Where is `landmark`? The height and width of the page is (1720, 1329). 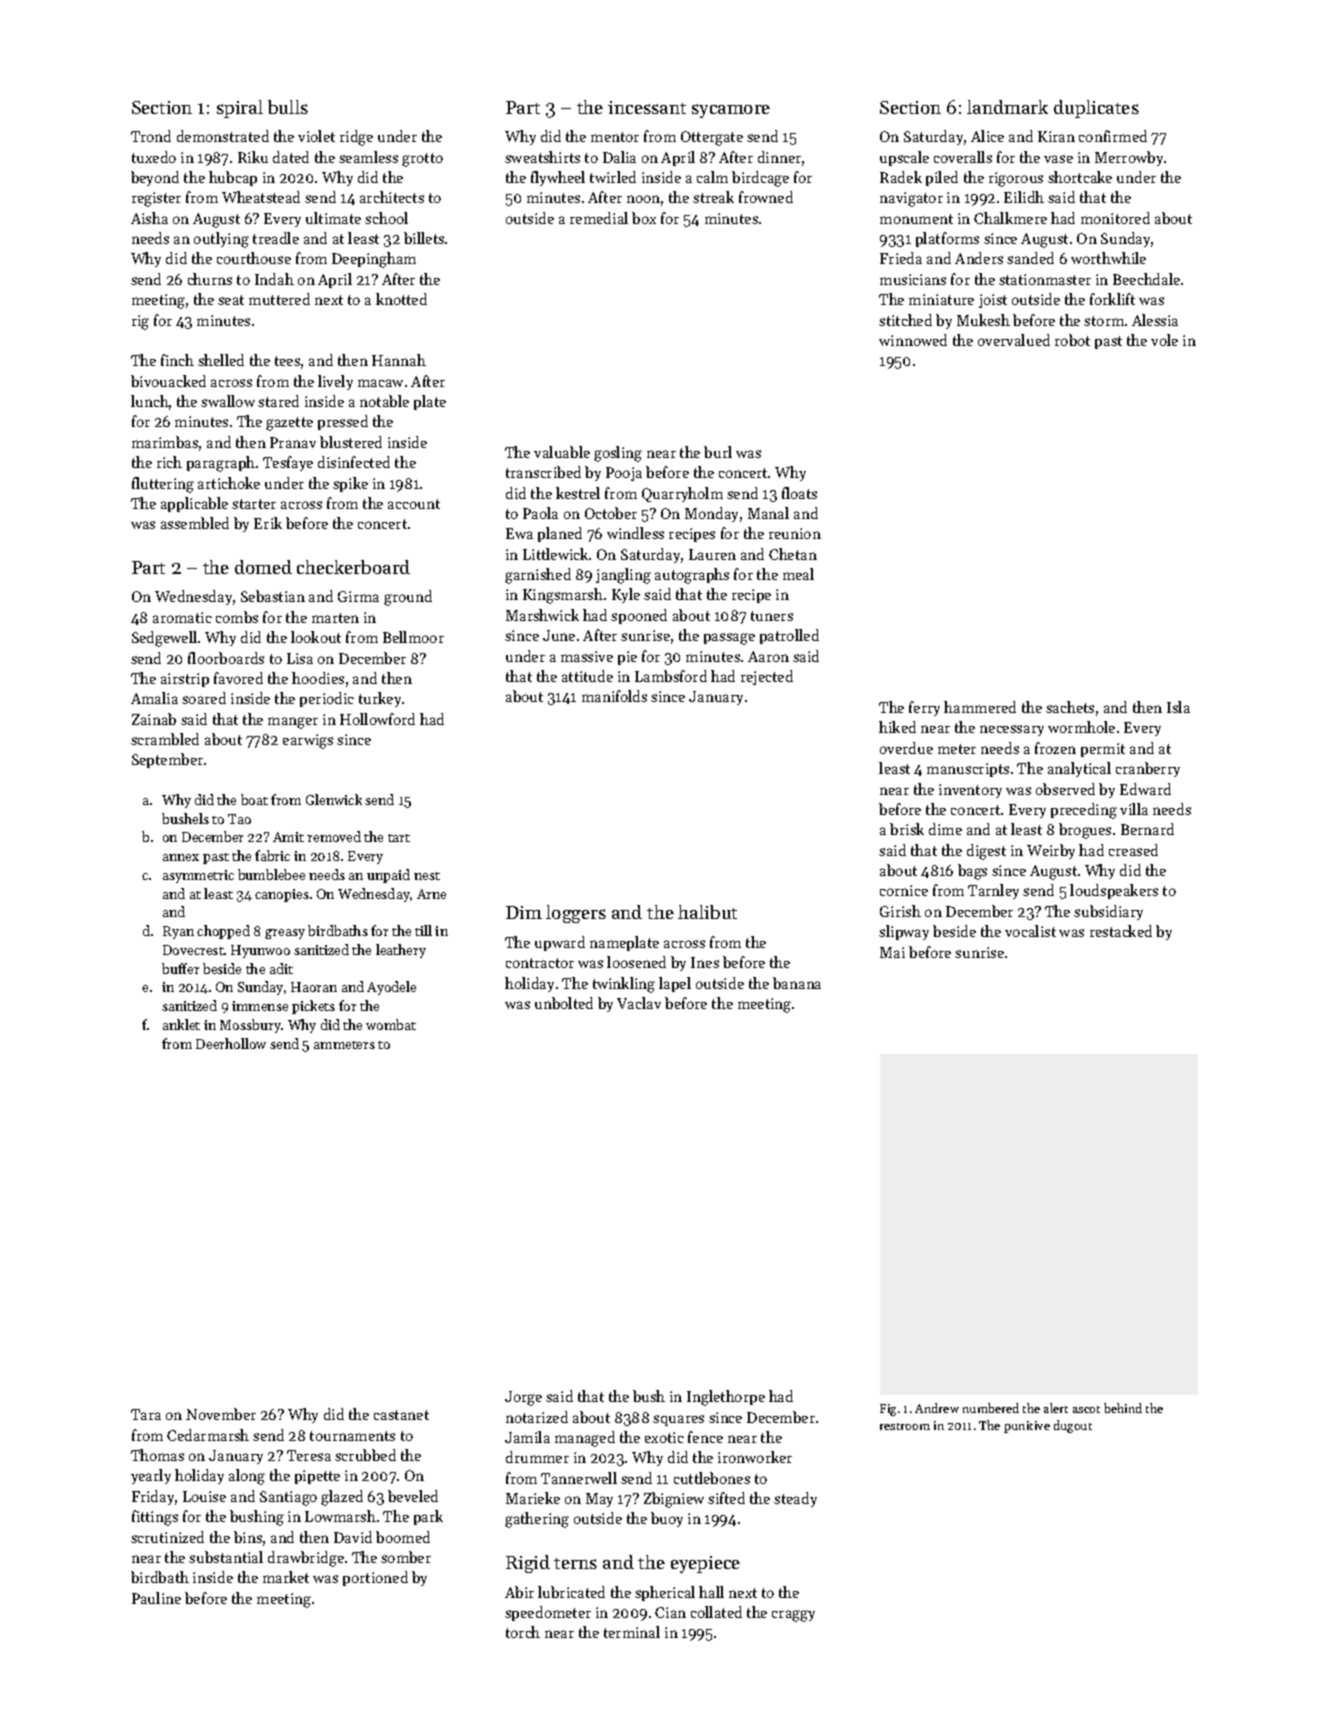 landmark is located at coordinates (1007, 107).
